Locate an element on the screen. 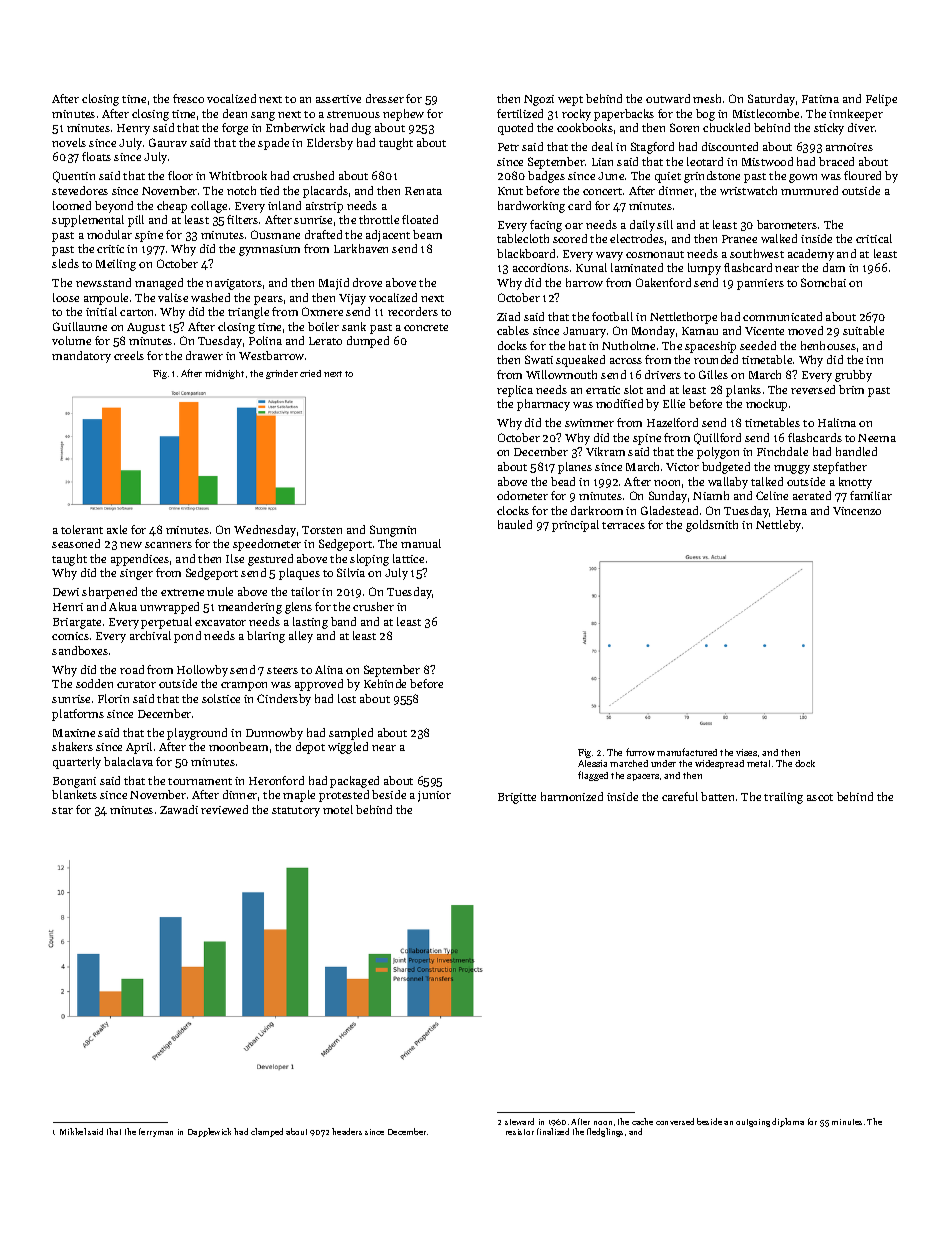 This screenshot has width=952, height=1233. fledglings is located at coordinates (605, 1132).
